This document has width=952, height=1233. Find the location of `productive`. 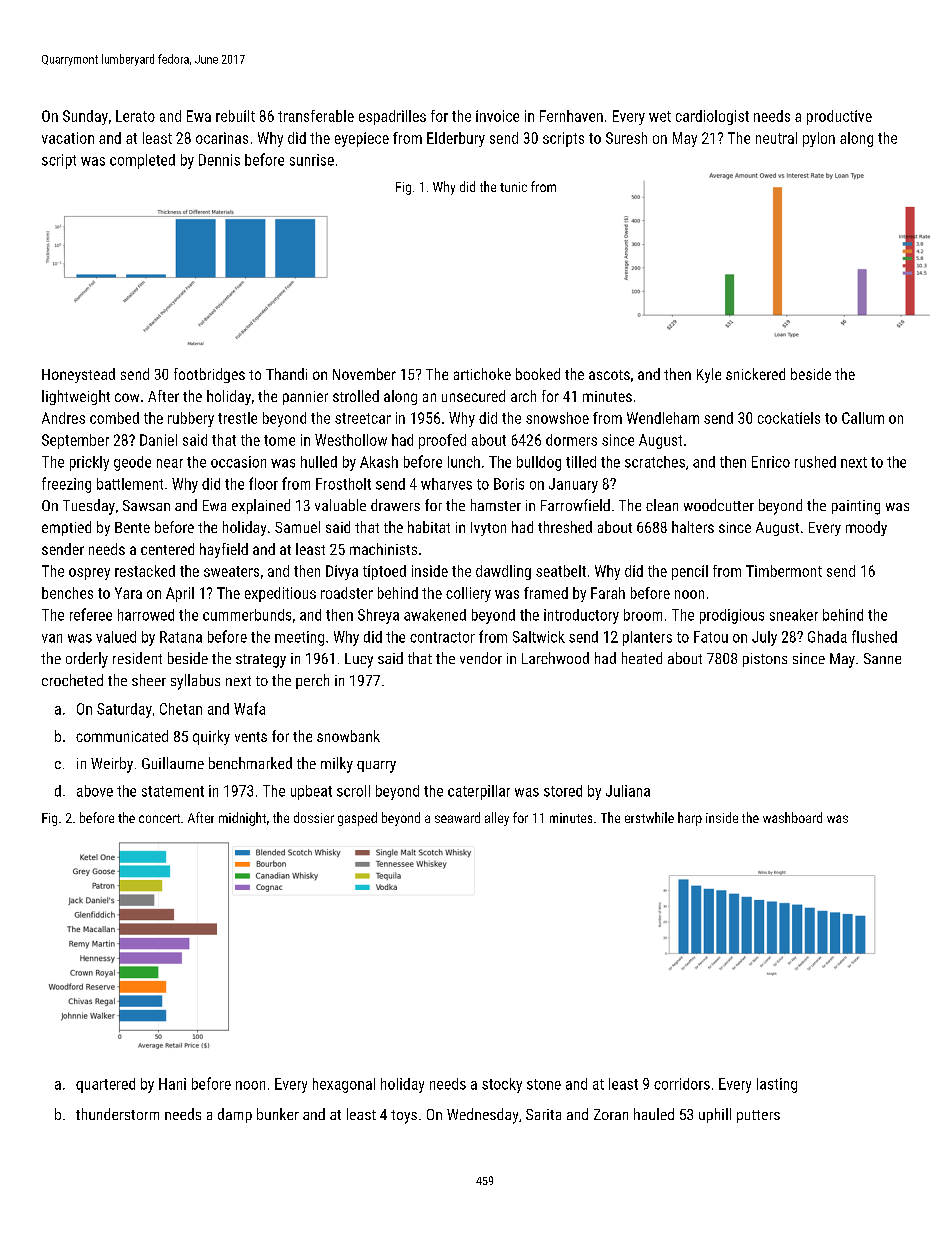

productive is located at coordinates (839, 117).
